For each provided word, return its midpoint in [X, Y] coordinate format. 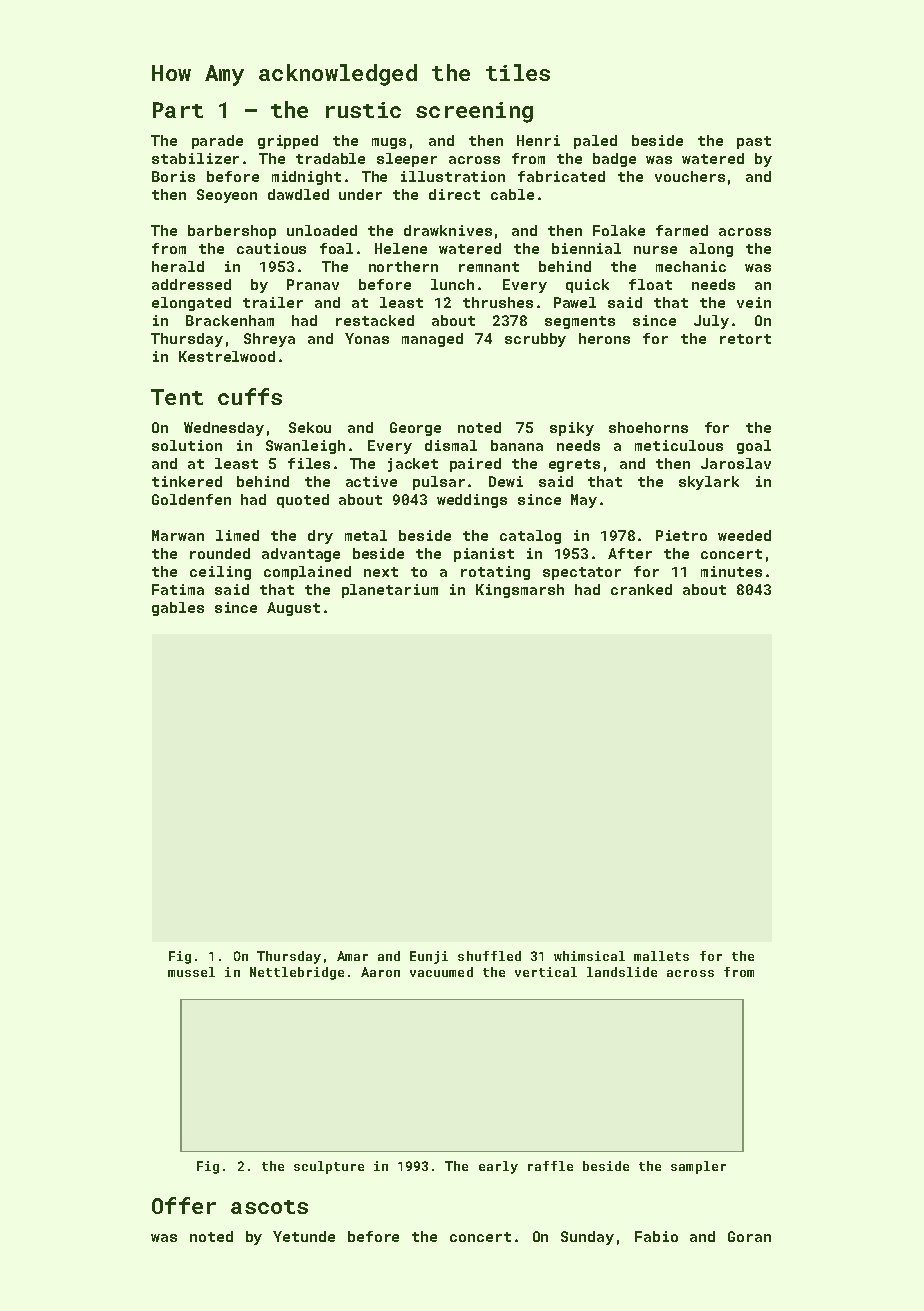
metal [366, 535]
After [630, 553]
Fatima [178, 589]
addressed [191, 284]
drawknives [448, 230]
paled [595, 142]
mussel [191, 972]
